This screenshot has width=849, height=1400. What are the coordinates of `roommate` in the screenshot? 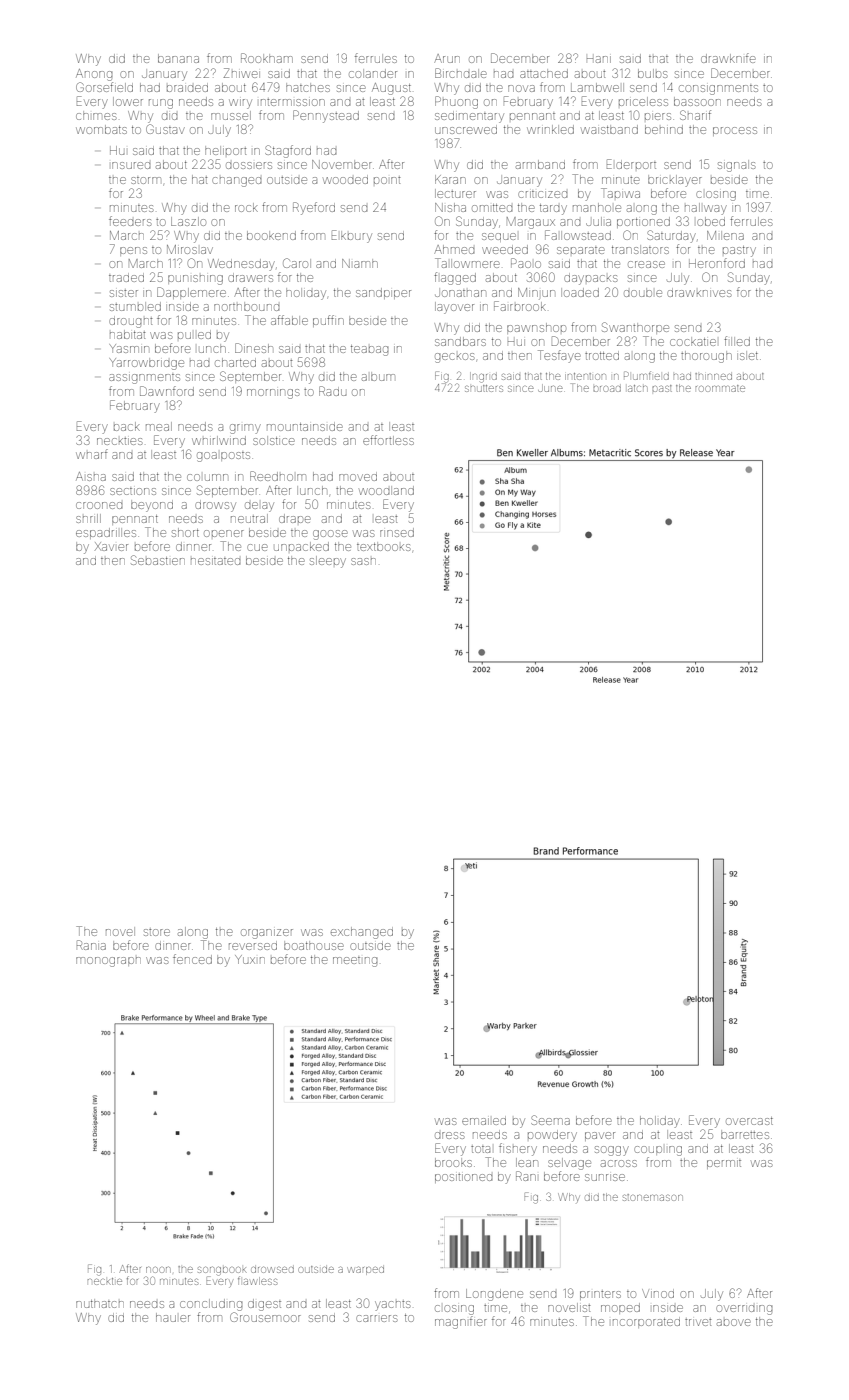 It's located at (720, 388).
